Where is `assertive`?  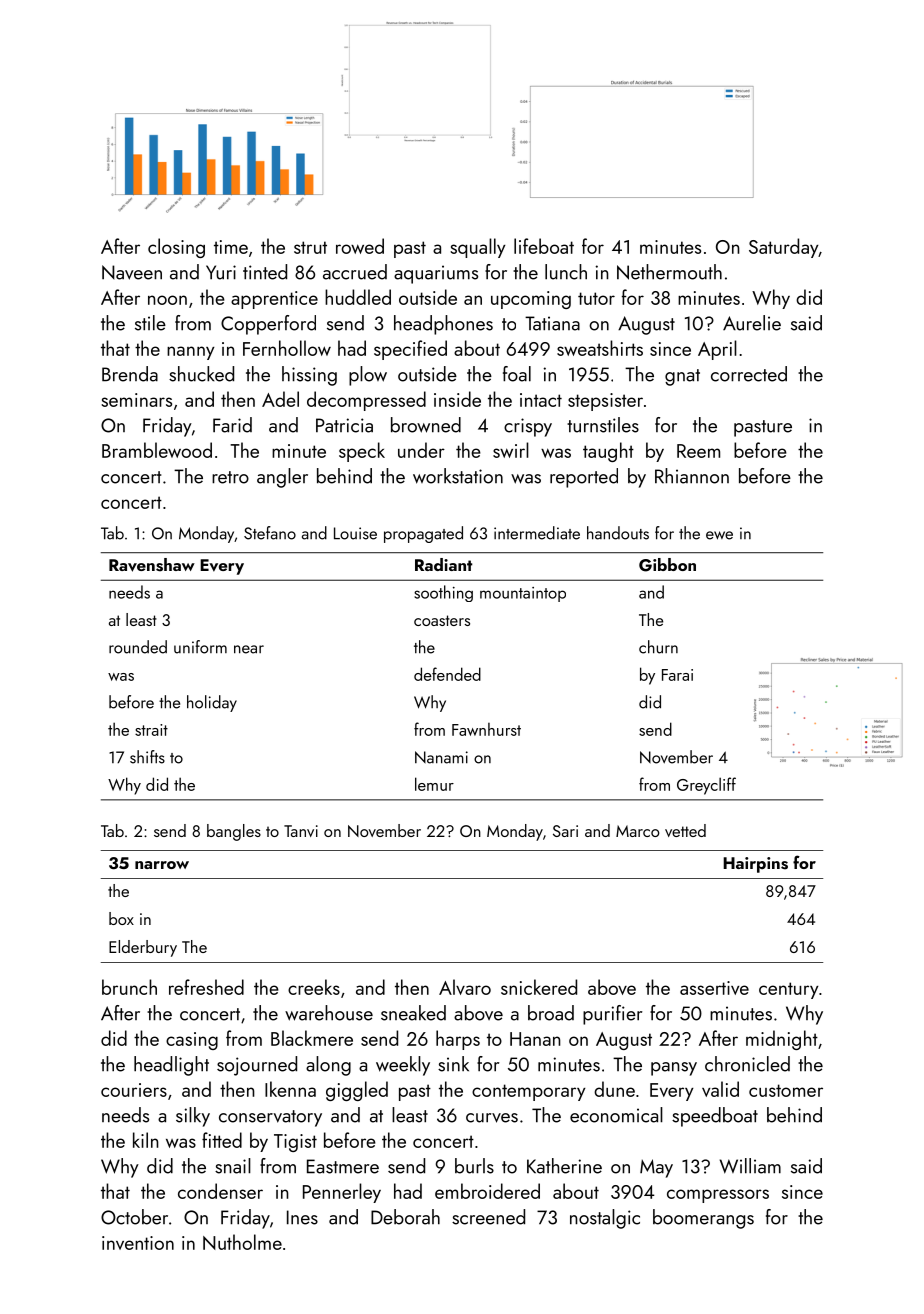 assertive is located at coordinates (714, 988).
